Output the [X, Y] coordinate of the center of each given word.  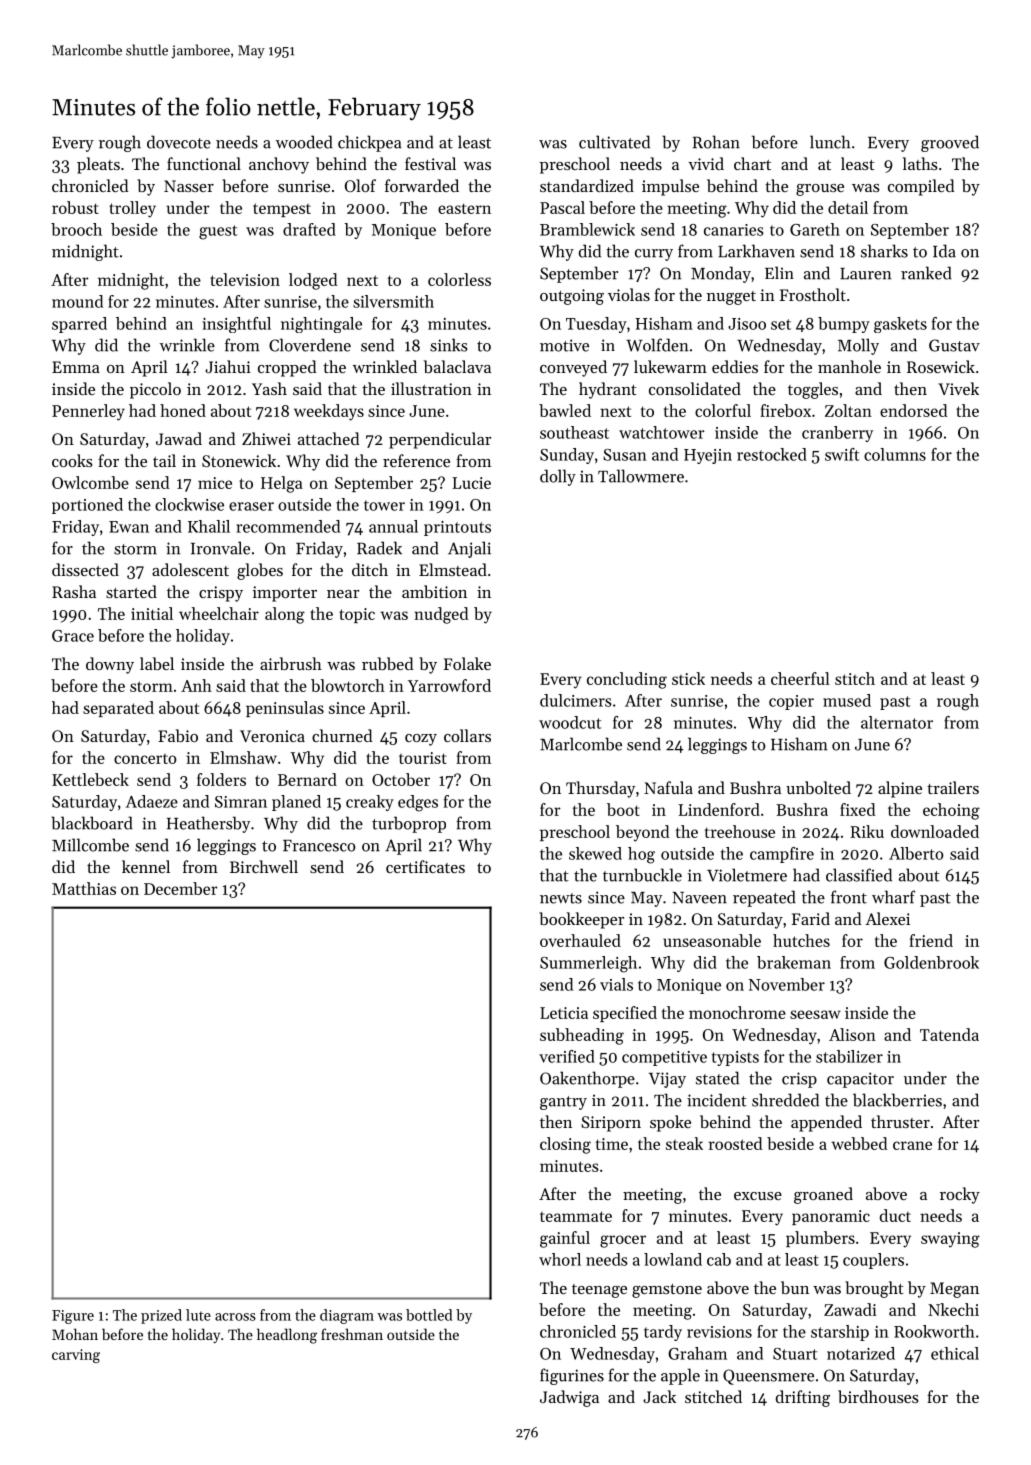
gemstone [667, 1291]
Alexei [887, 918]
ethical [955, 1353]
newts [561, 898]
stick [688, 678]
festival [430, 163]
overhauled [580, 940]
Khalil [209, 526]
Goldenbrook [931, 962]
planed [296, 803]
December [181, 888]
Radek [379, 548]
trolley [132, 209]
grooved [950, 143]
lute [198, 1315]
